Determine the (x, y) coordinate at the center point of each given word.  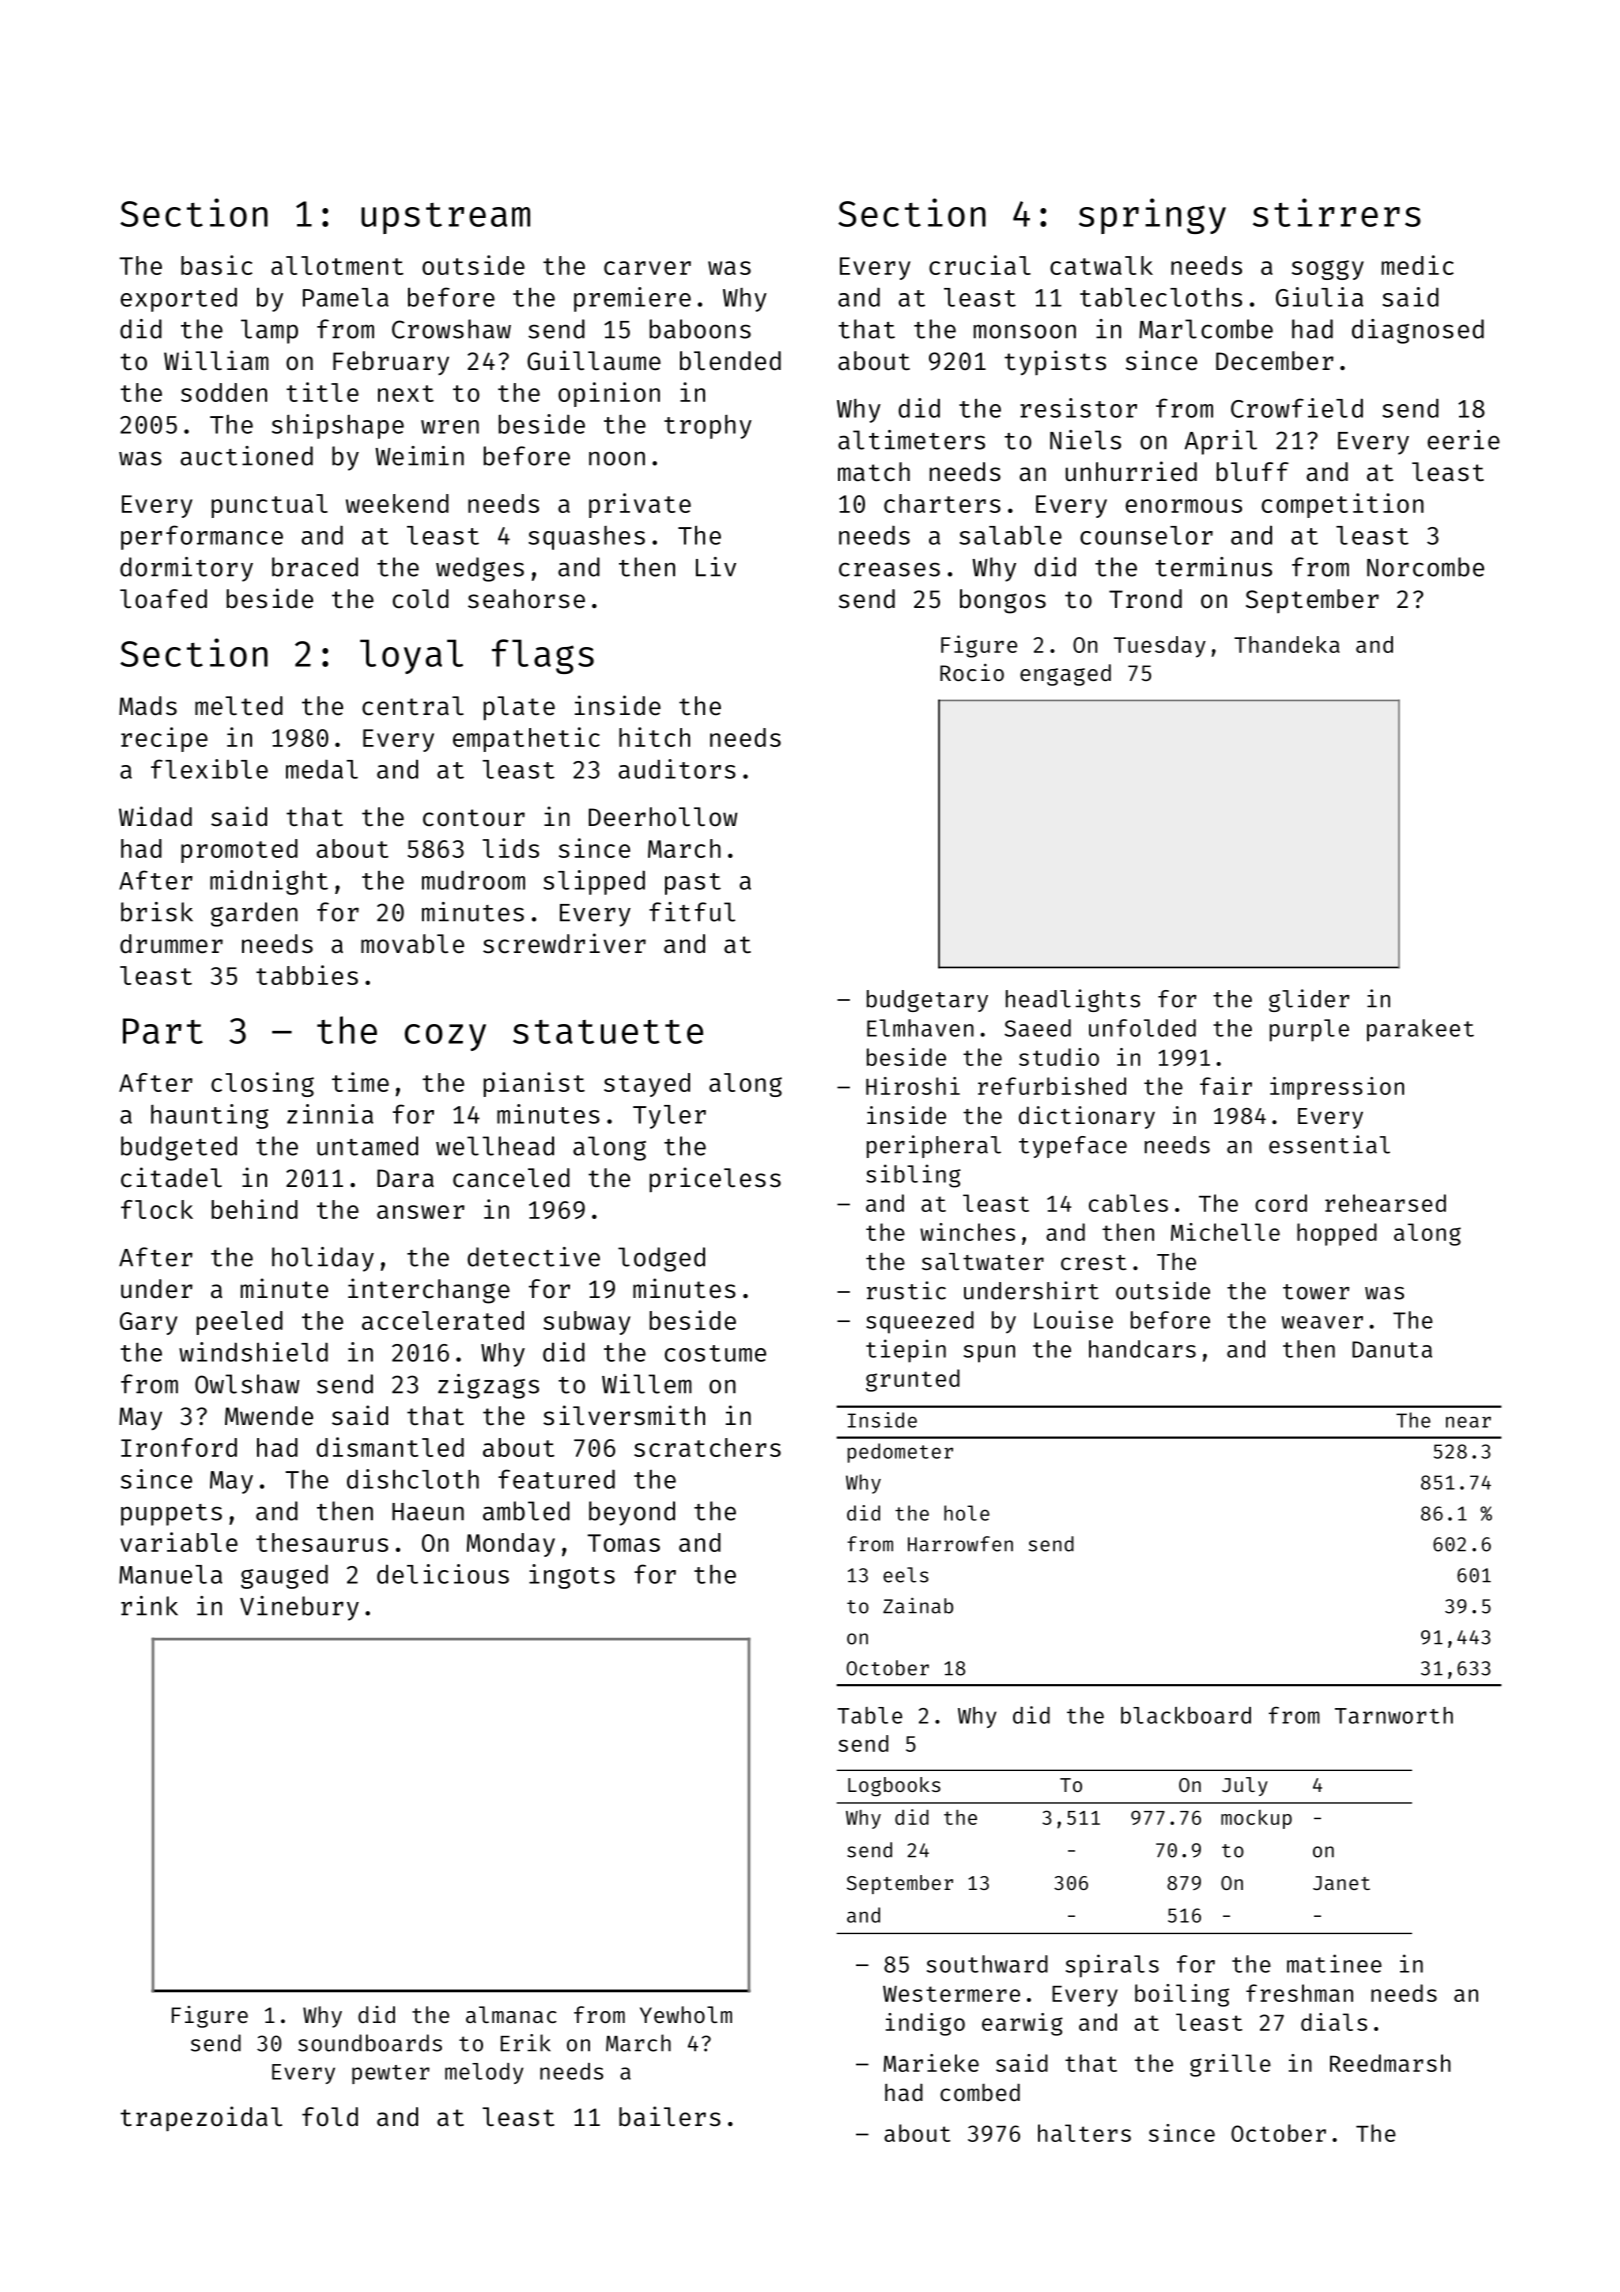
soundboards (370, 2043)
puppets (171, 1515)
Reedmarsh (1390, 2063)
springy (1152, 216)
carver (647, 268)
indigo (925, 2024)
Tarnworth (1394, 1715)
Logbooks (894, 1787)
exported (179, 299)
